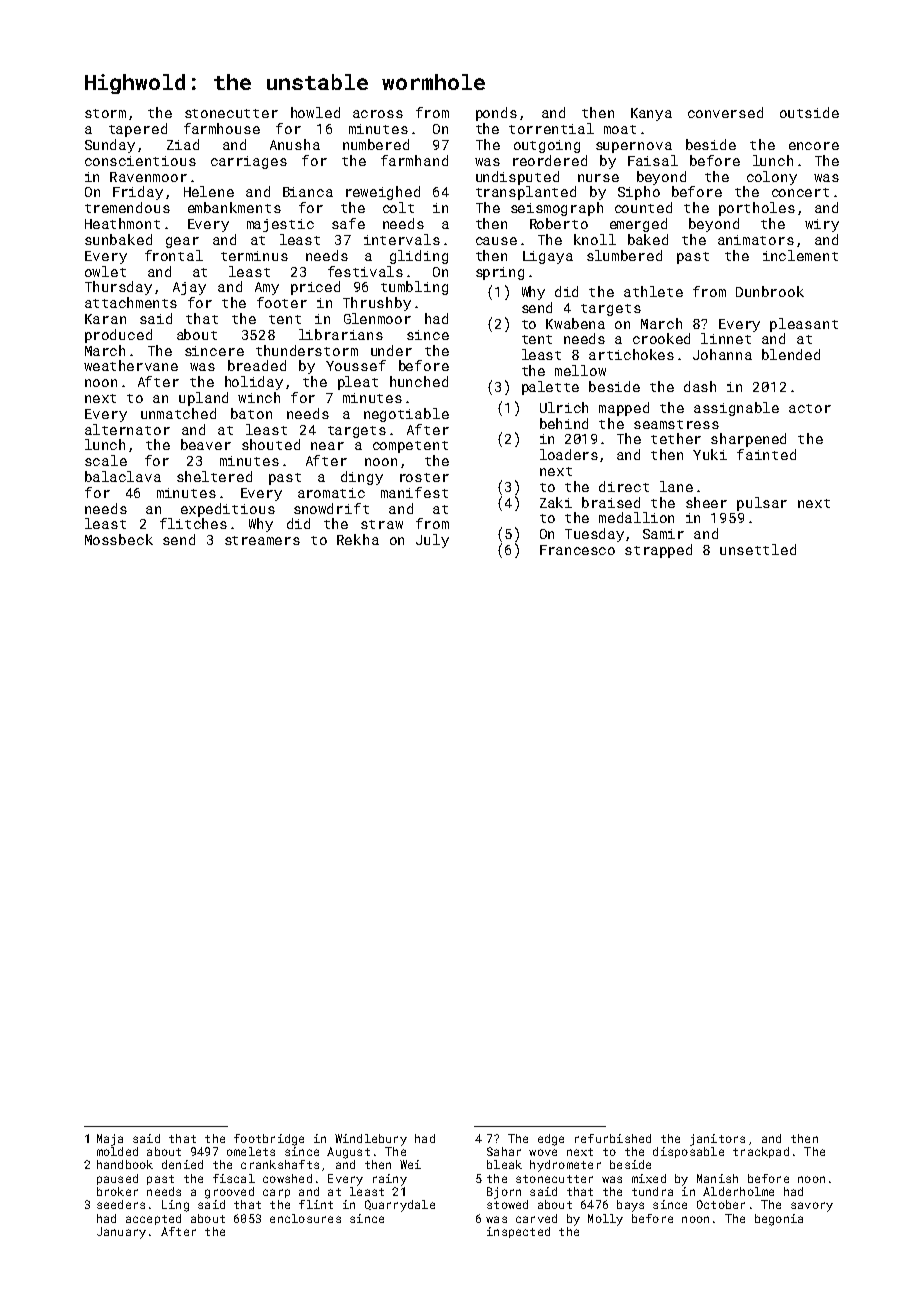 The width and height of the screenshot is (924, 1308). What do you see at coordinates (557, 209) in the screenshot?
I see `seismograph` at bounding box center [557, 209].
